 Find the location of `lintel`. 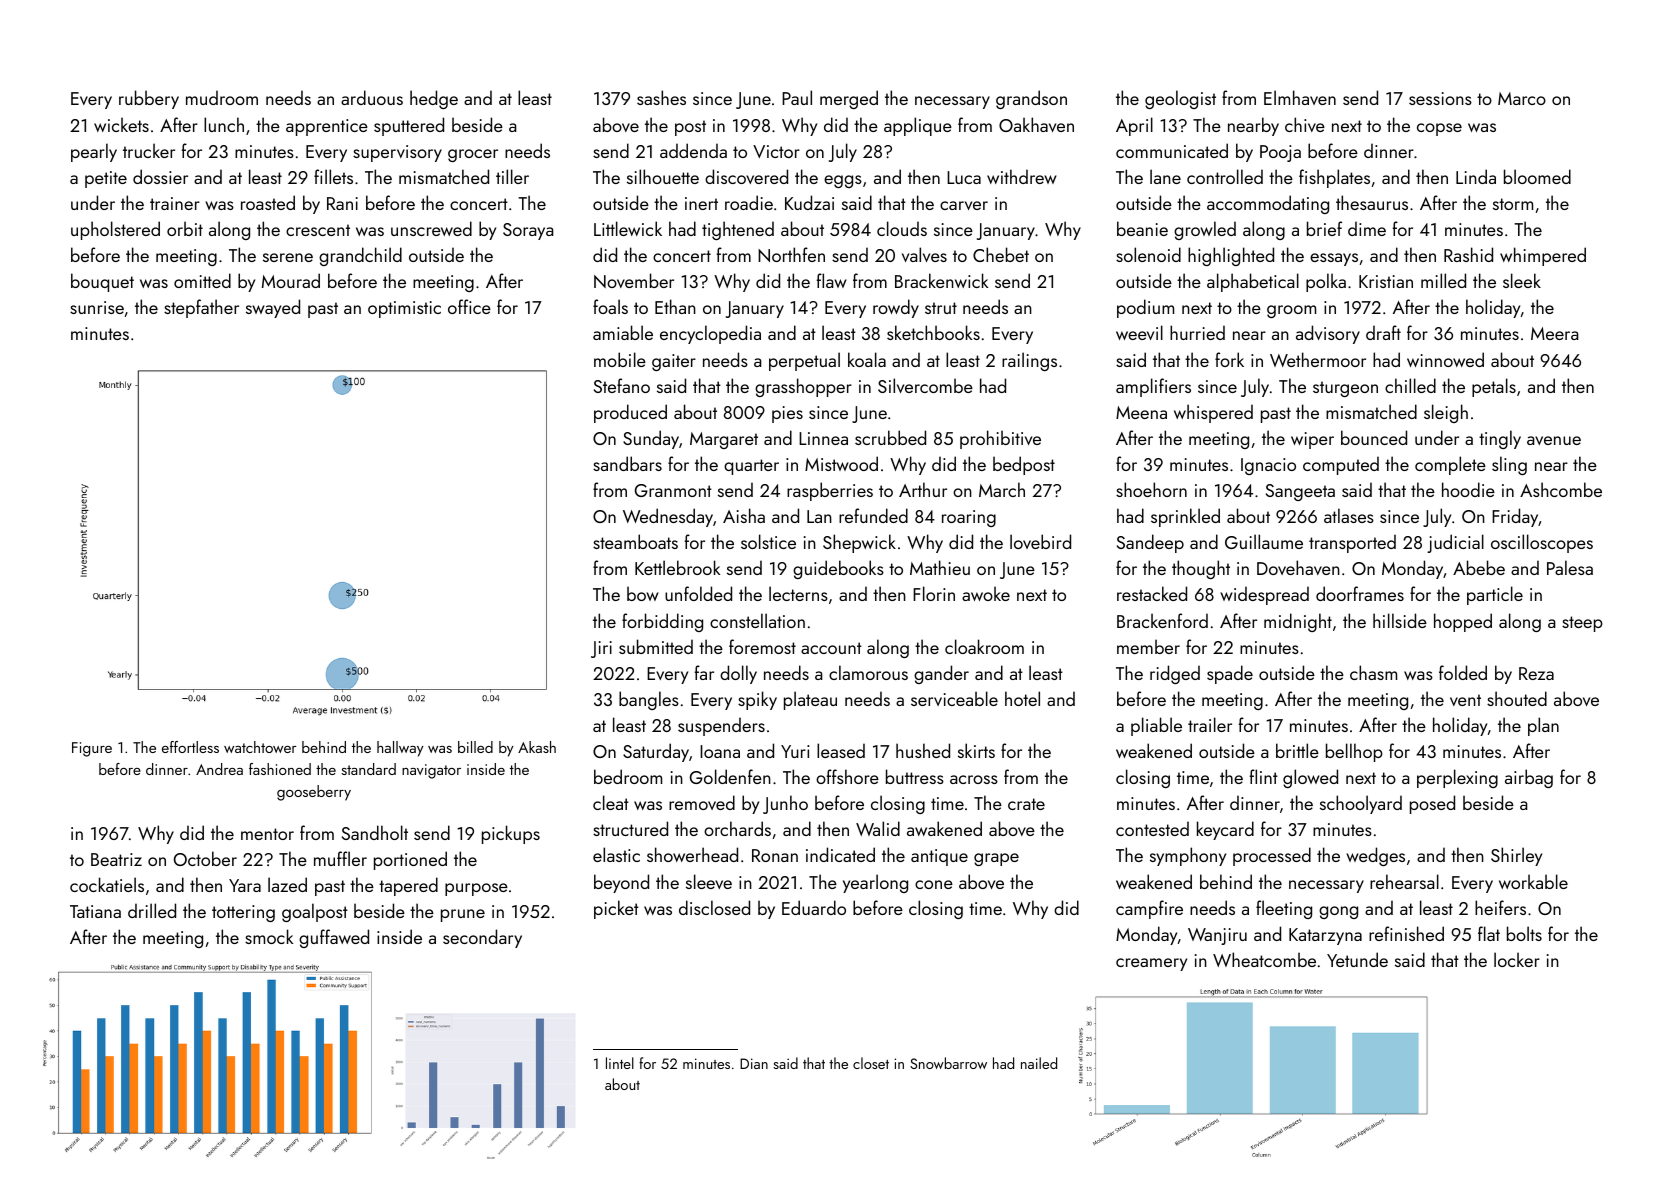

lintel is located at coordinates (620, 1063).
